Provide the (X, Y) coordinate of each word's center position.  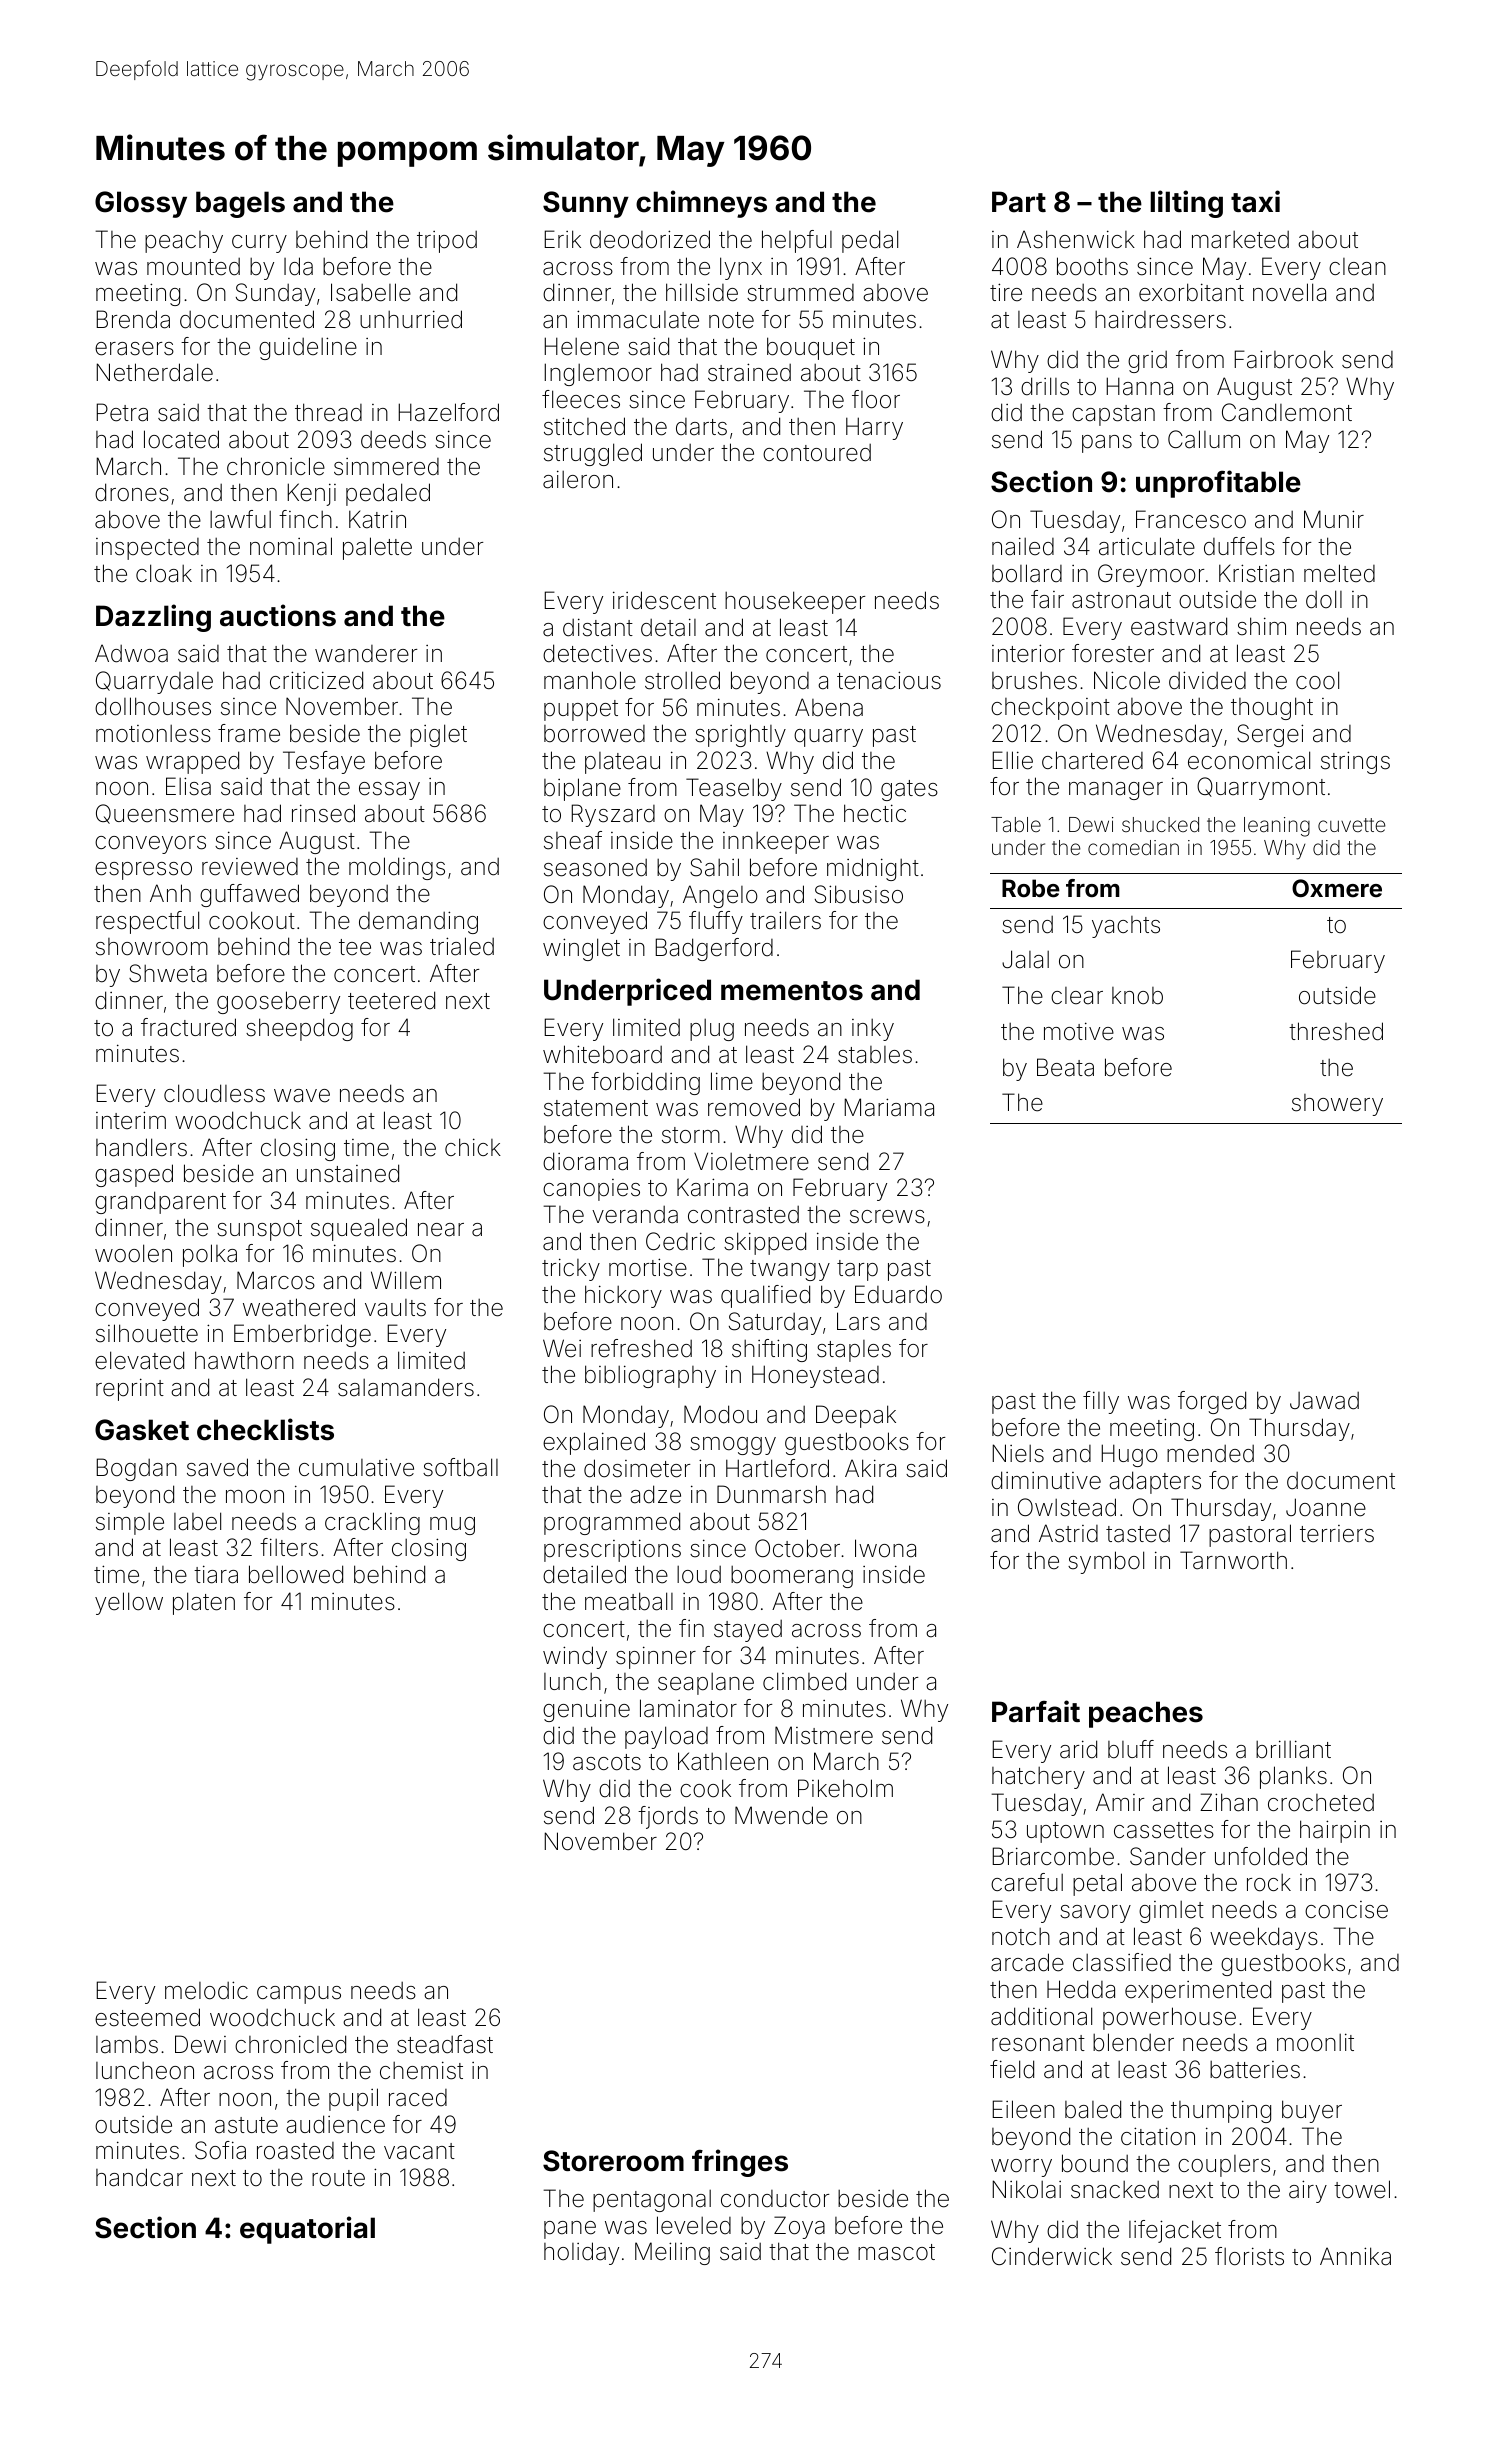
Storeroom (613, 2161)
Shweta (168, 973)
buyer (1312, 2111)
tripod (447, 242)
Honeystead (815, 1376)
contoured (817, 453)
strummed (800, 293)
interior (1028, 653)
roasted (295, 2151)
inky (873, 1030)
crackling (372, 1523)
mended (1210, 1454)
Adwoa (131, 653)
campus (299, 1995)
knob (1137, 996)
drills (1045, 386)
